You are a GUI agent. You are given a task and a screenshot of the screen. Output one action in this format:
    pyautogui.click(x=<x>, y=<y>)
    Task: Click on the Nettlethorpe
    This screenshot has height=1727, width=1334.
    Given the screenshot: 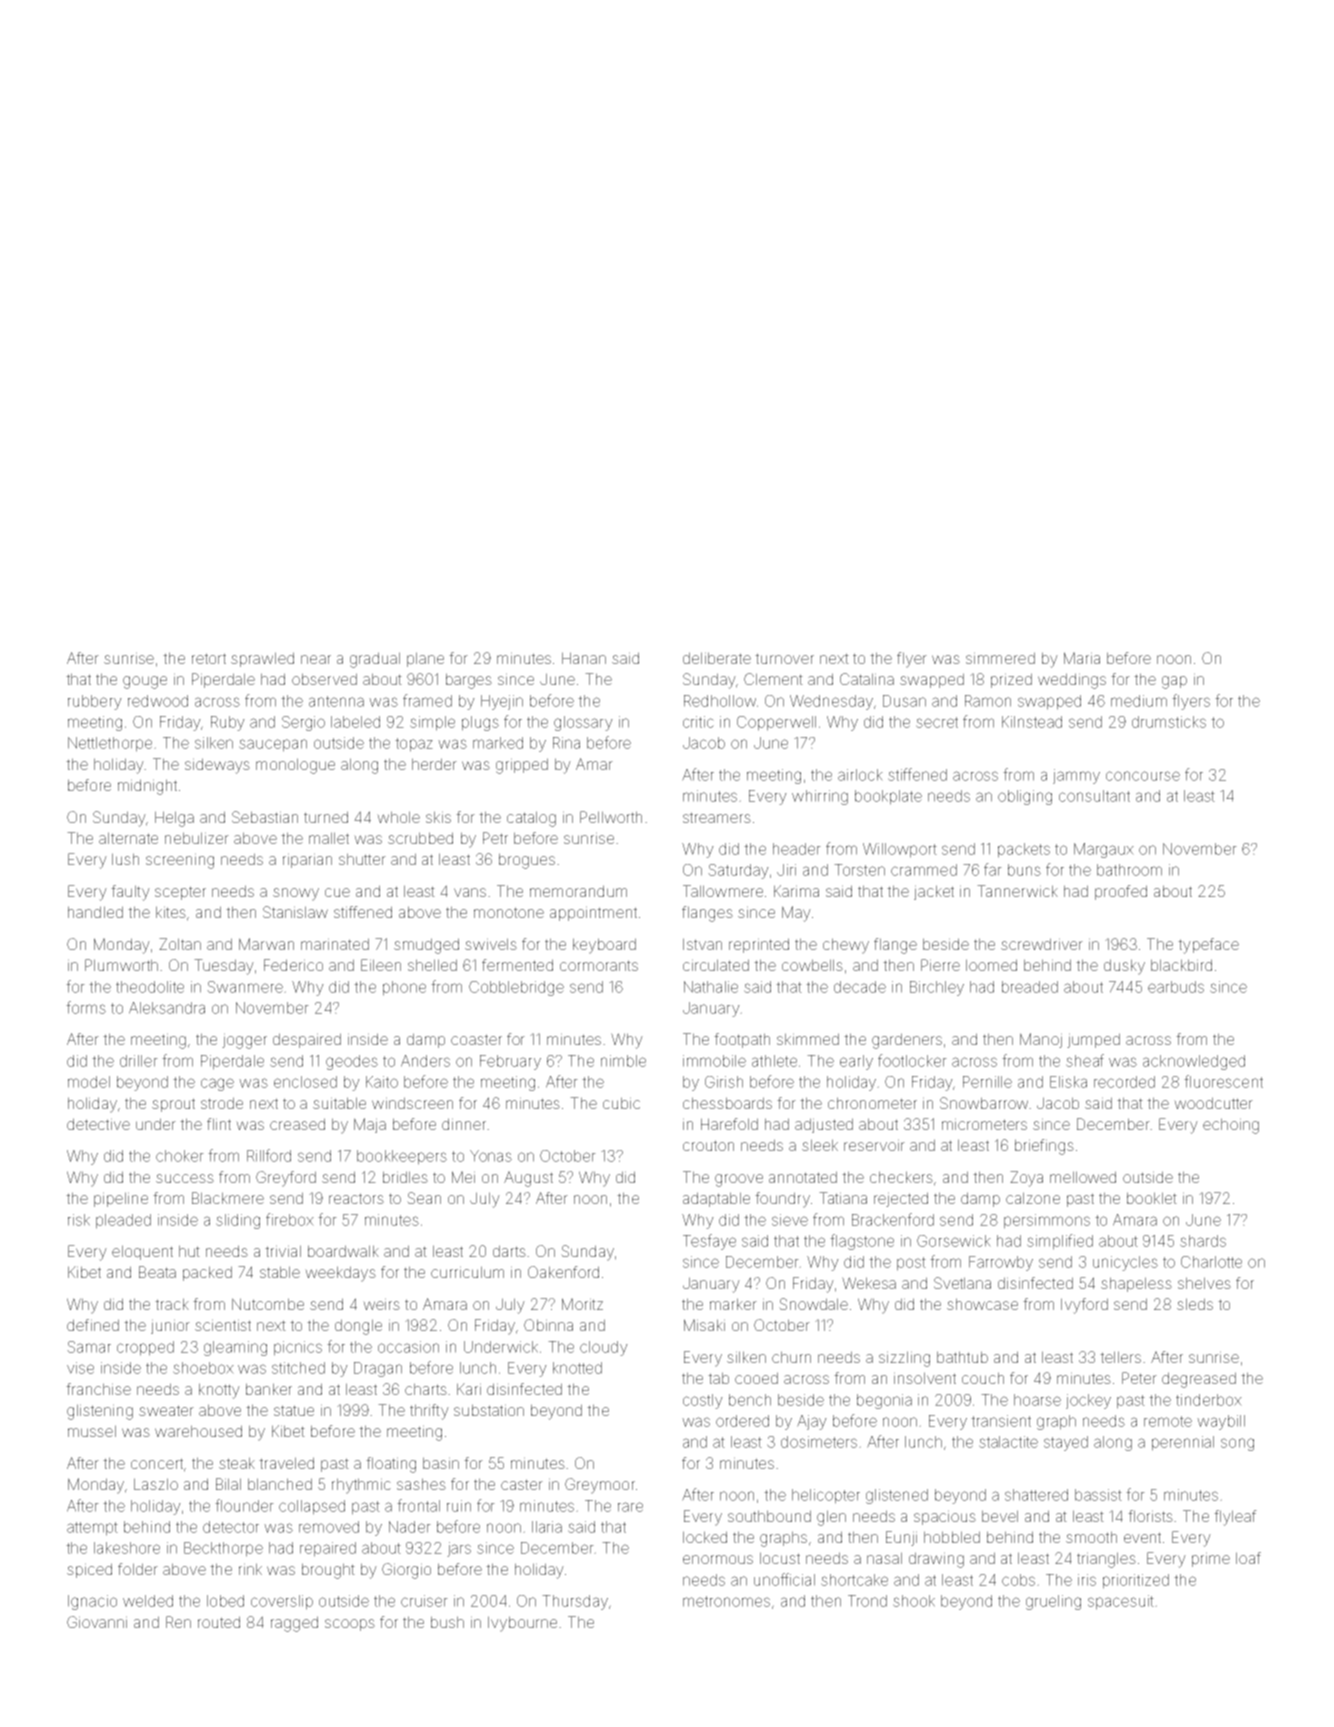 What is the action you would take?
    pyautogui.click(x=110, y=744)
